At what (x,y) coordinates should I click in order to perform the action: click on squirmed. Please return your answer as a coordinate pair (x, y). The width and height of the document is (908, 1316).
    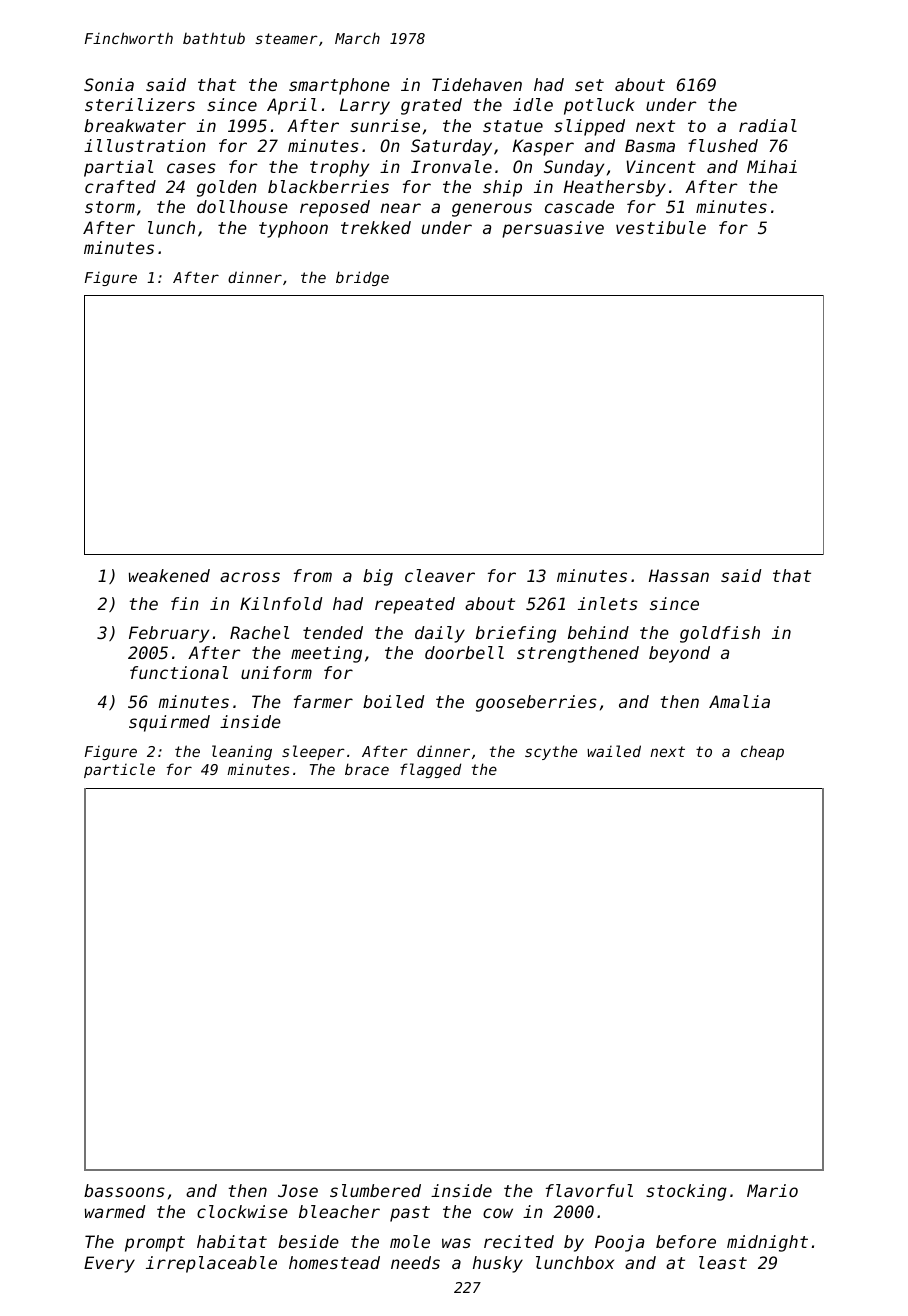
    Looking at the image, I should click on (169, 723).
